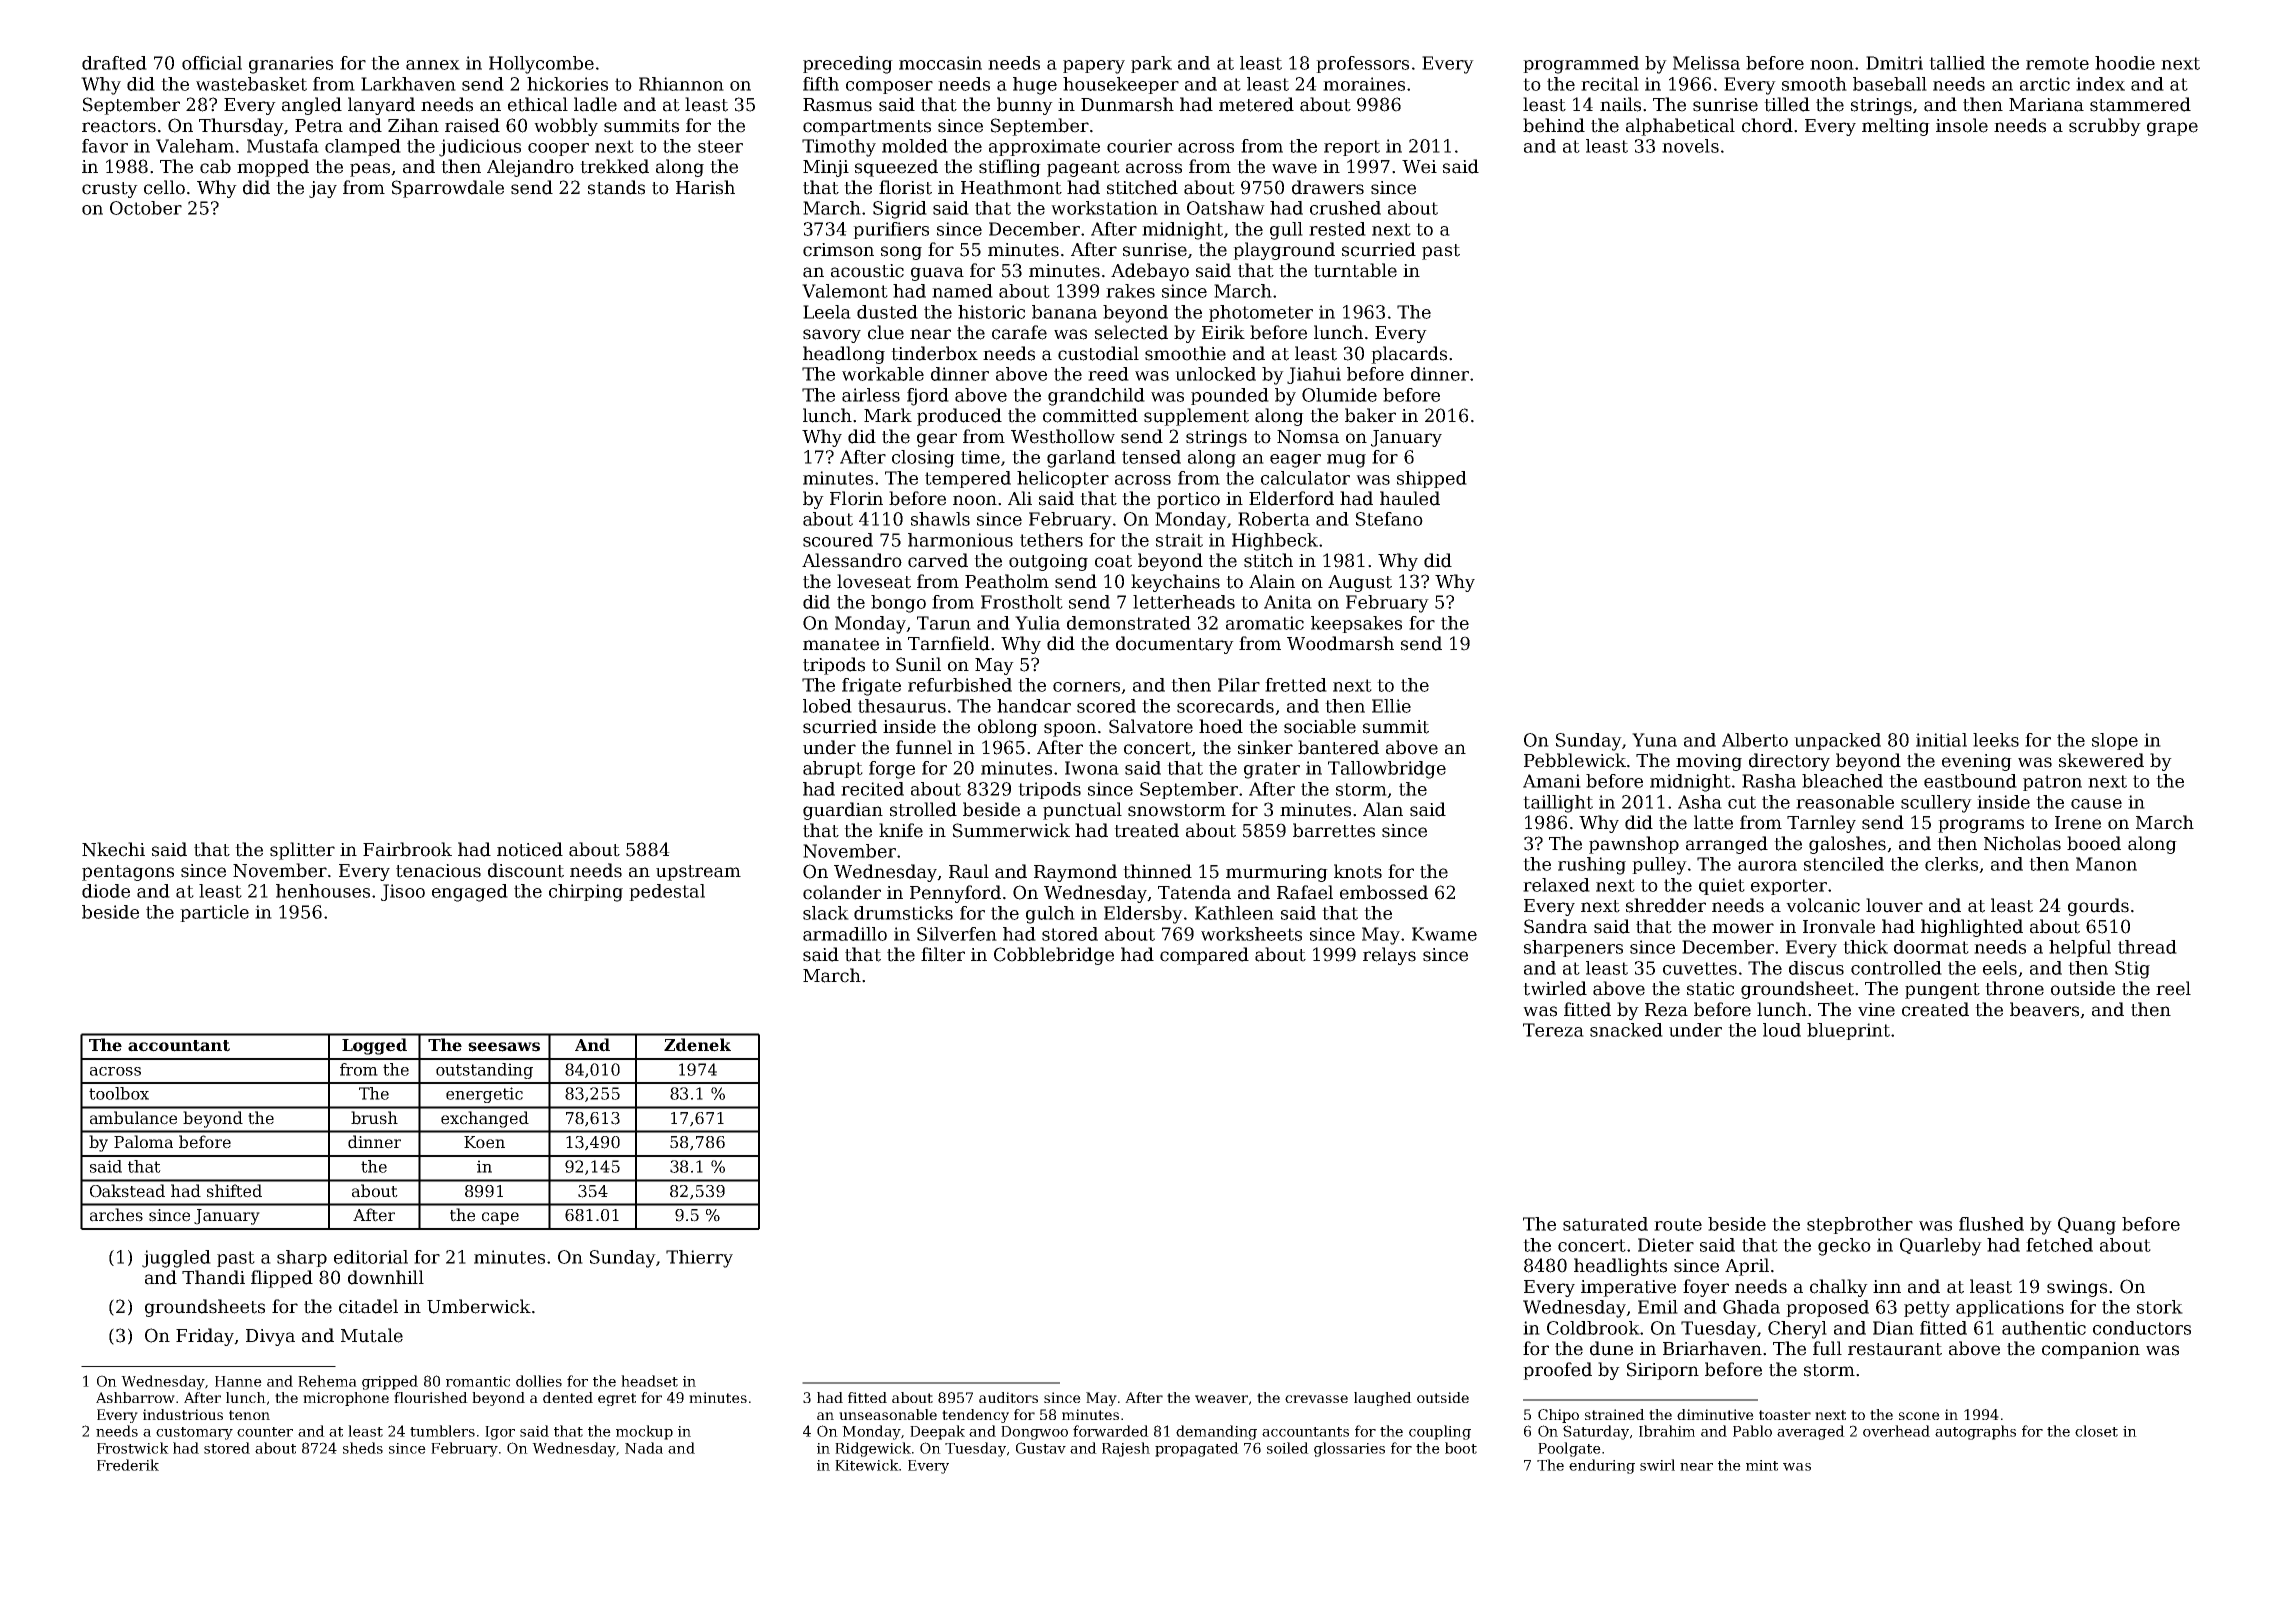 Image resolution: width=2282 pixels, height=1613 pixels. What do you see at coordinates (212, 63) in the page?
I see `official` at bounding box center [212, 63].
